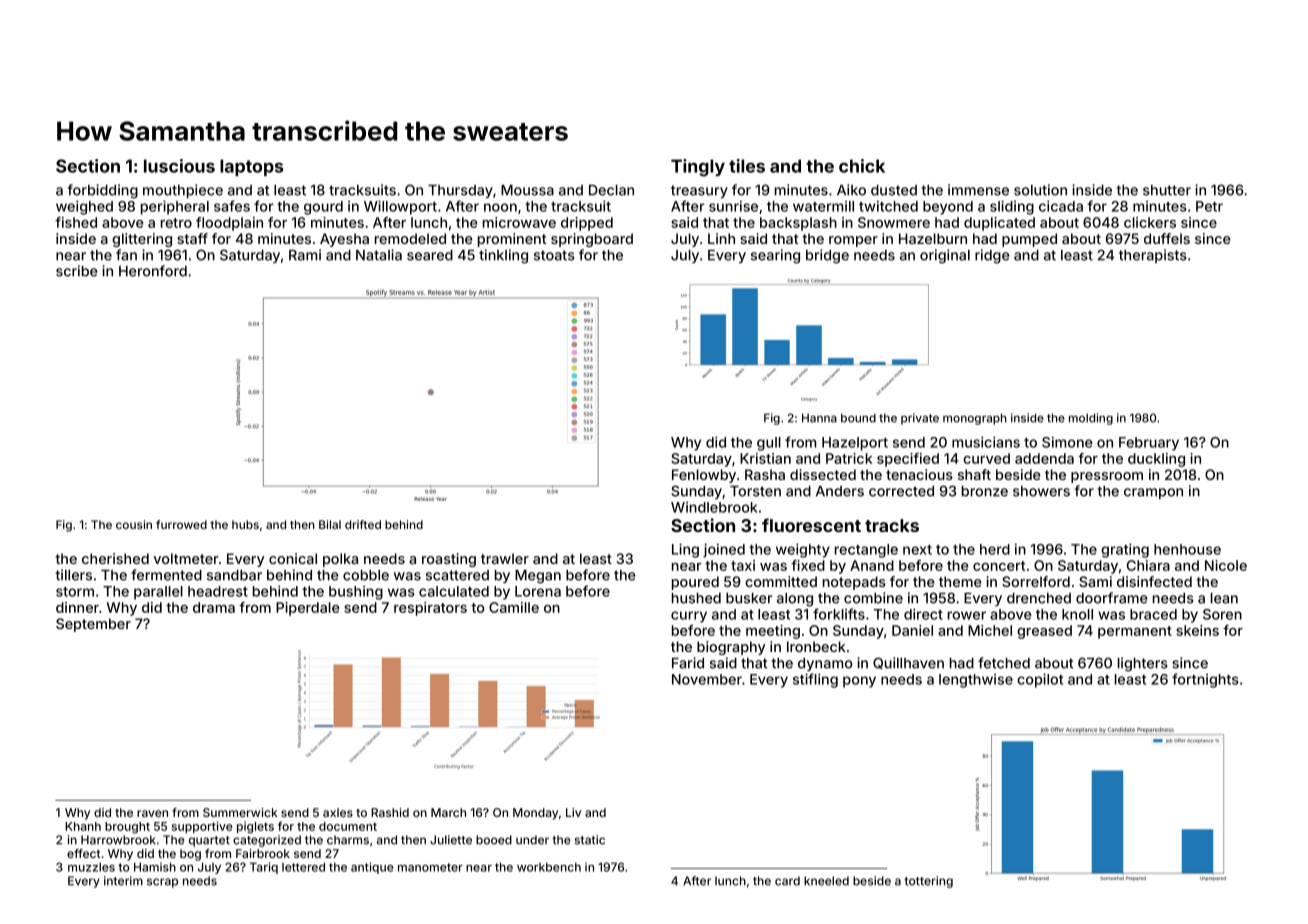  Describe the element at coordinates (430, 255) in the page. I see `seared` at that location.
